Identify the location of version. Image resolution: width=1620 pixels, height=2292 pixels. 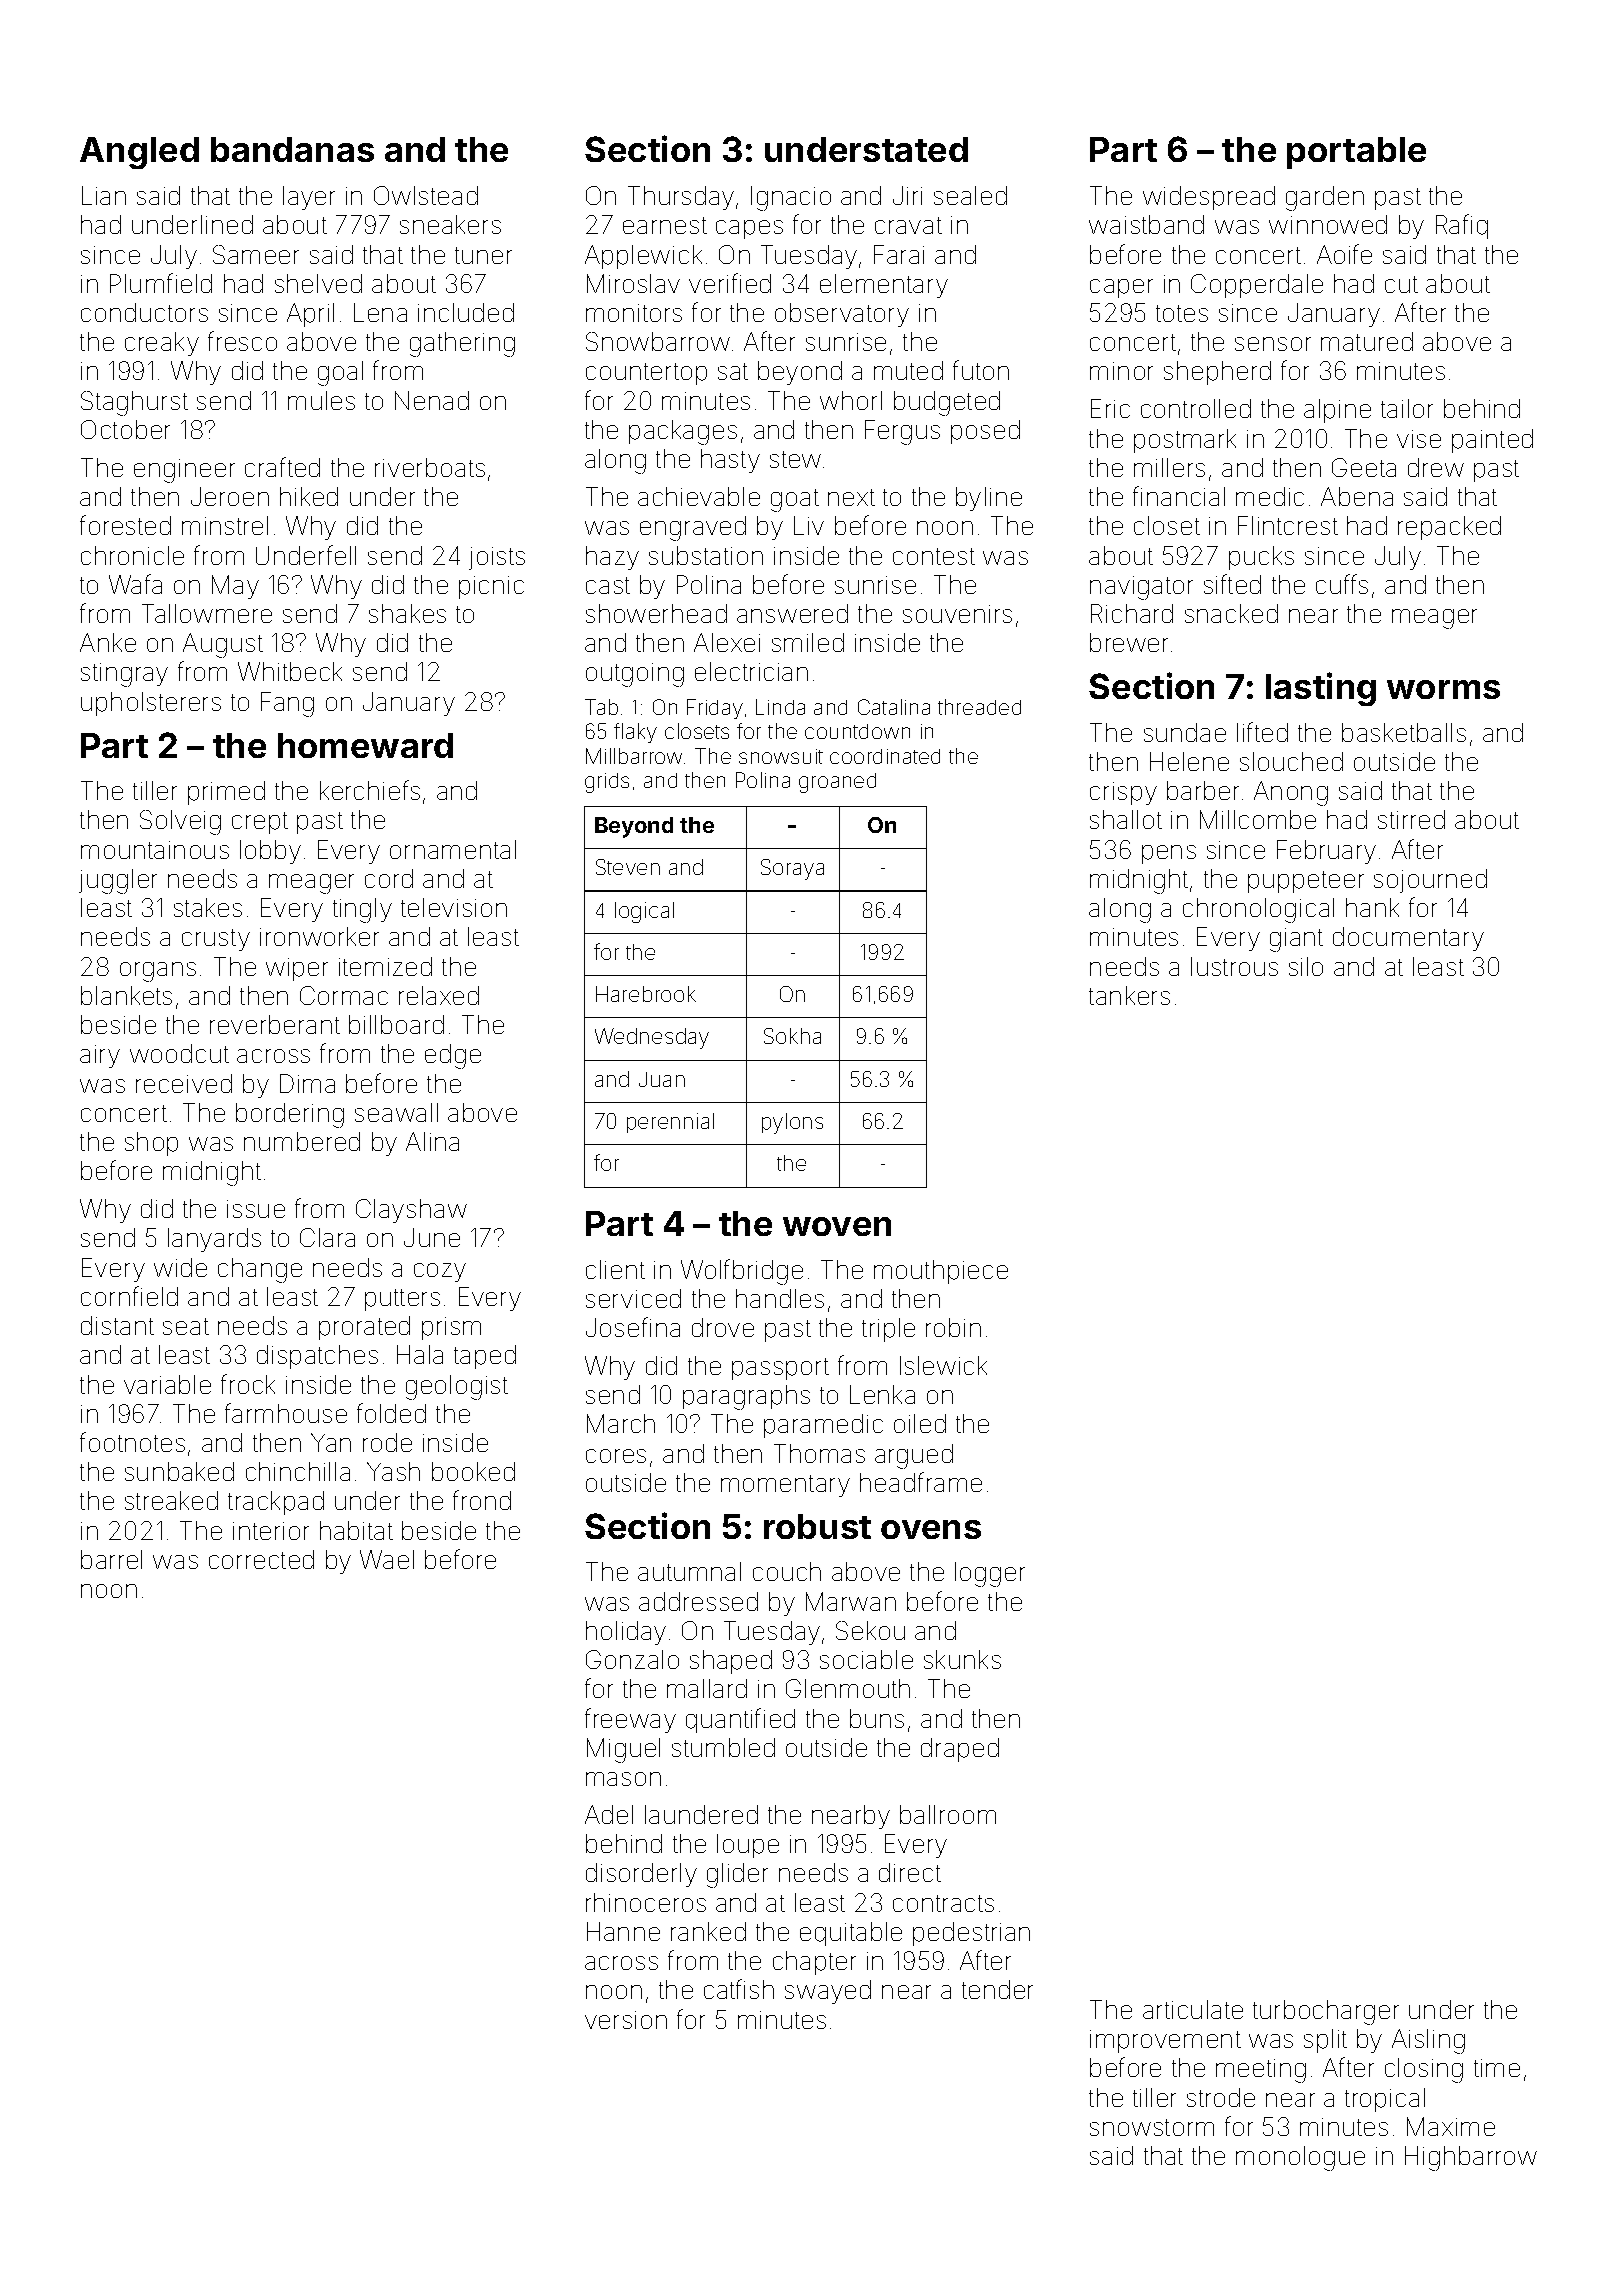
(626, 2020).
